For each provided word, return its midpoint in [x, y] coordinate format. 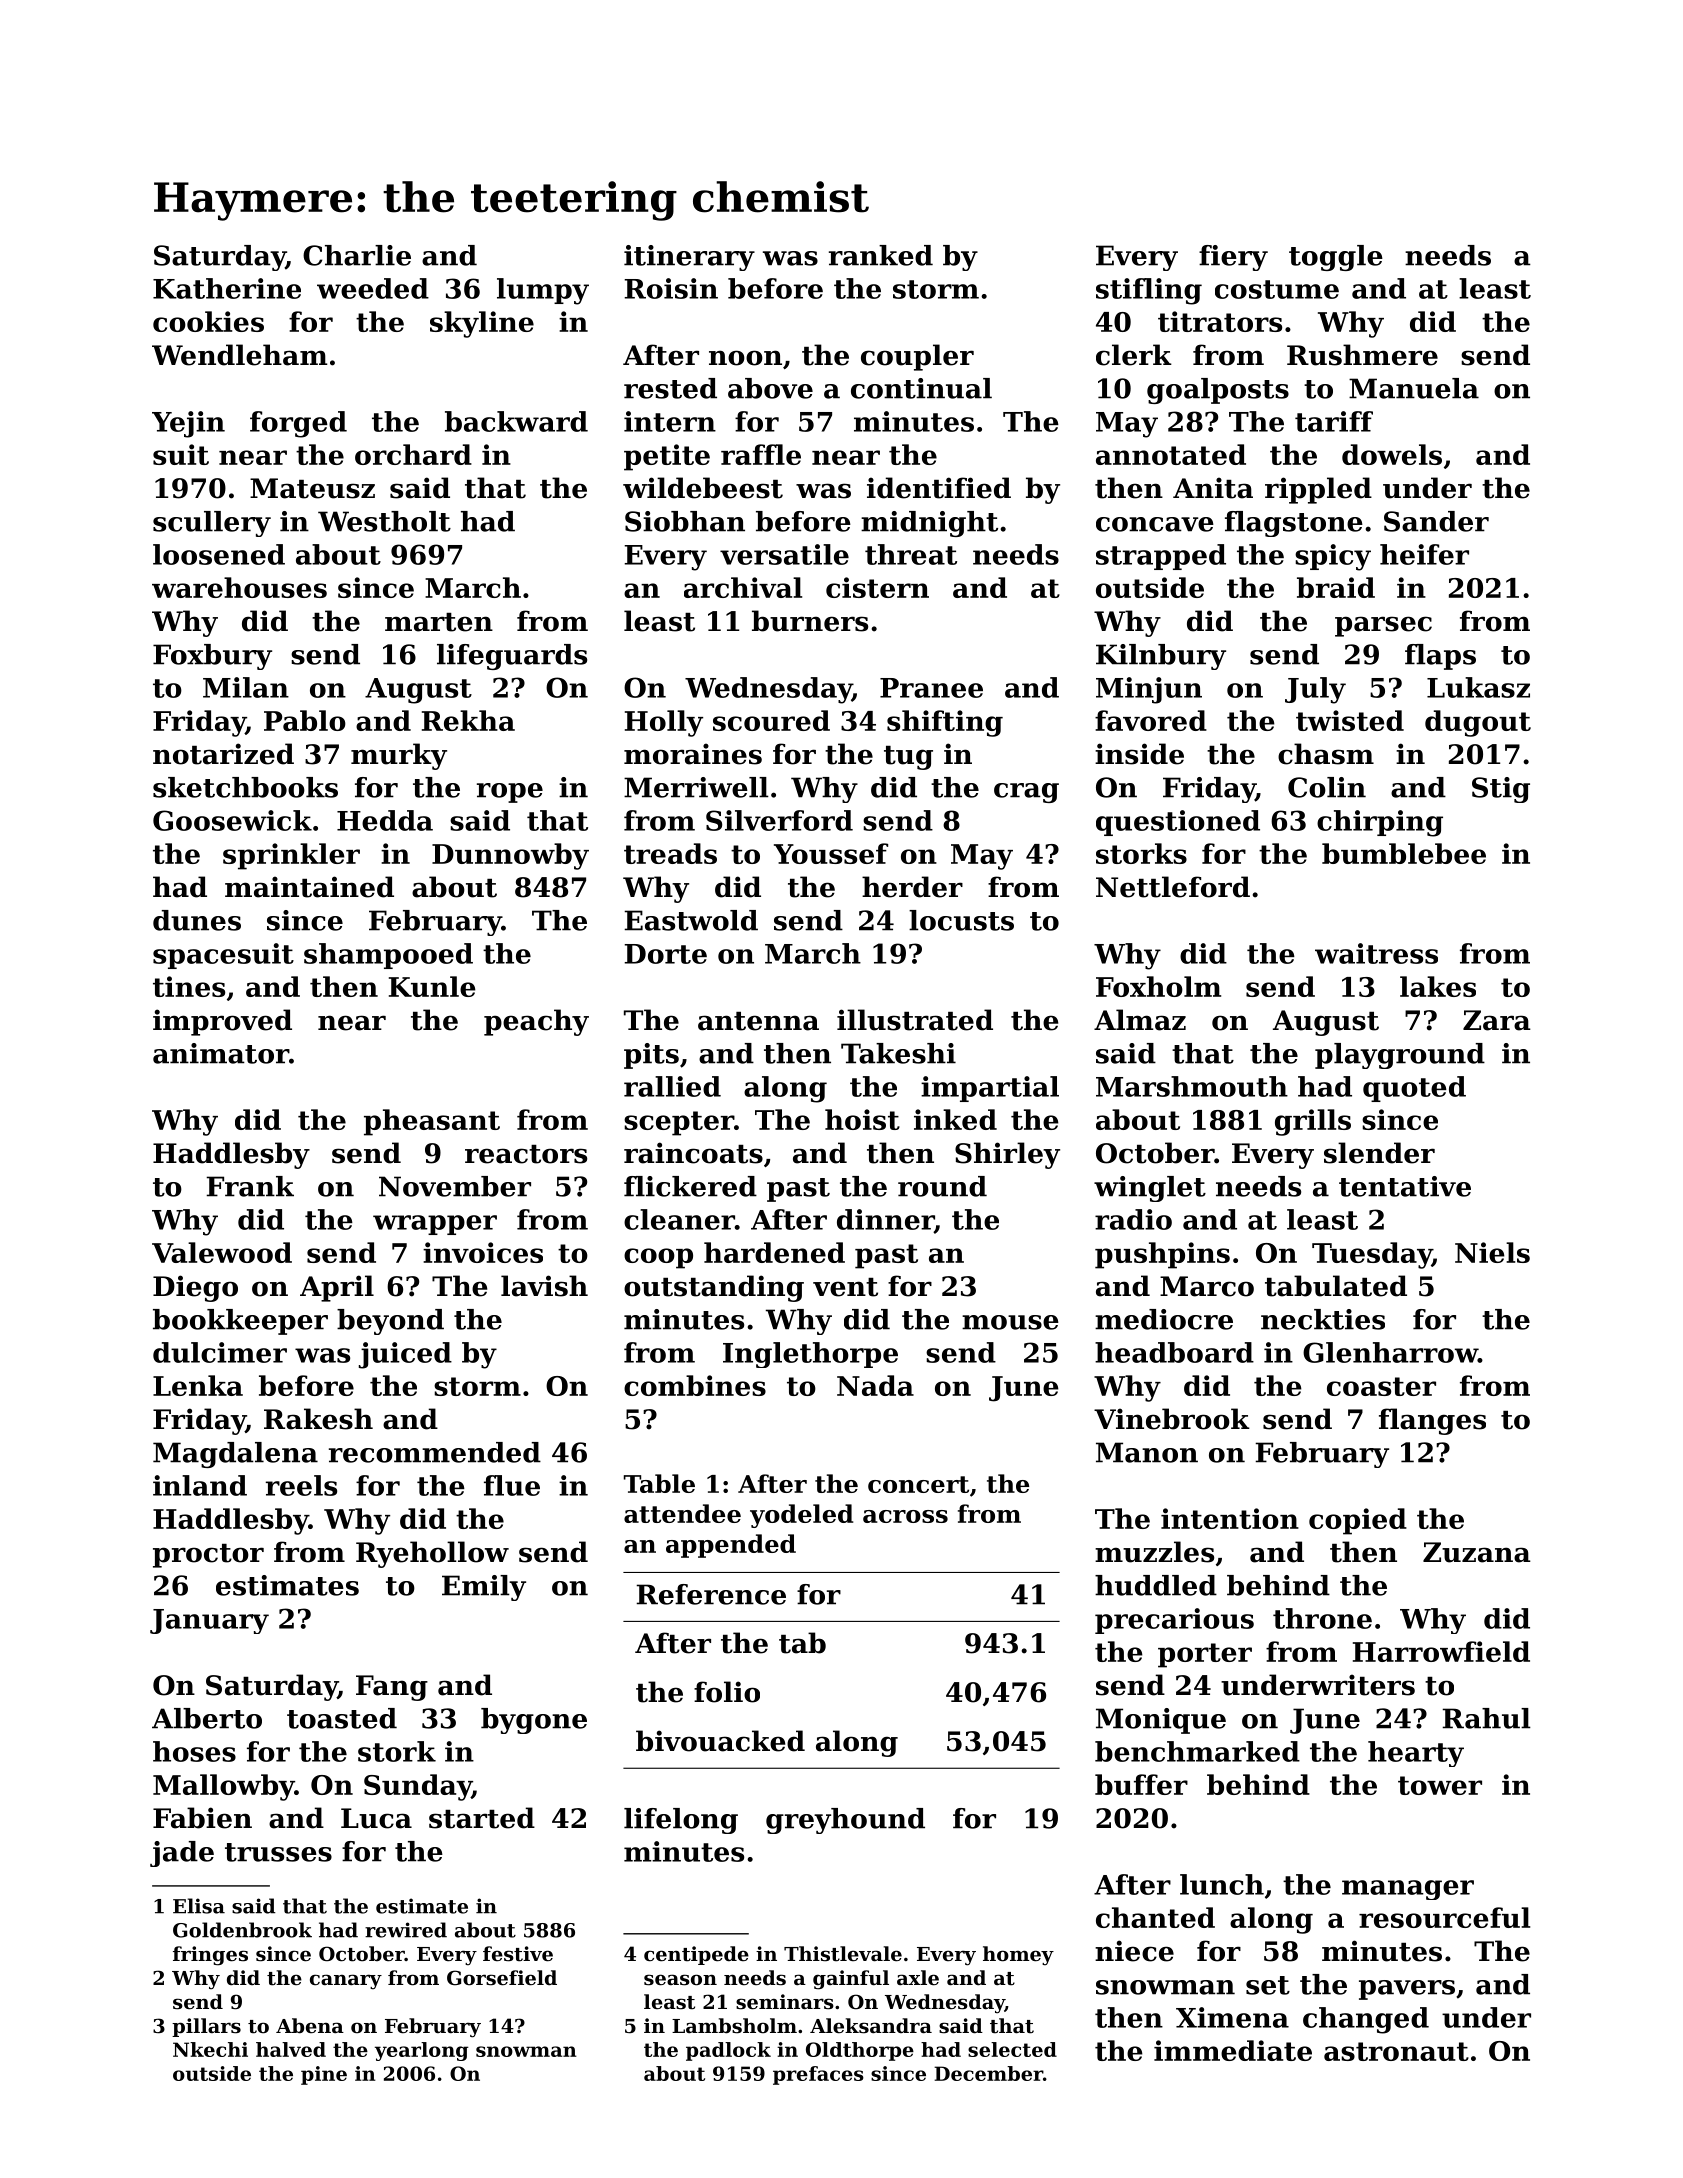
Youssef [831, 853]
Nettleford [1173, 887]
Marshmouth [1192, 1086]
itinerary [689, 258]
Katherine [227, 288]
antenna [758, 1021]
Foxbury [212, 657]
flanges [1432, 1421]
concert [918, 1484]
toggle [1336, 258]
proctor [208, 1556]
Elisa [199, 1906]
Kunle [432, 986]
